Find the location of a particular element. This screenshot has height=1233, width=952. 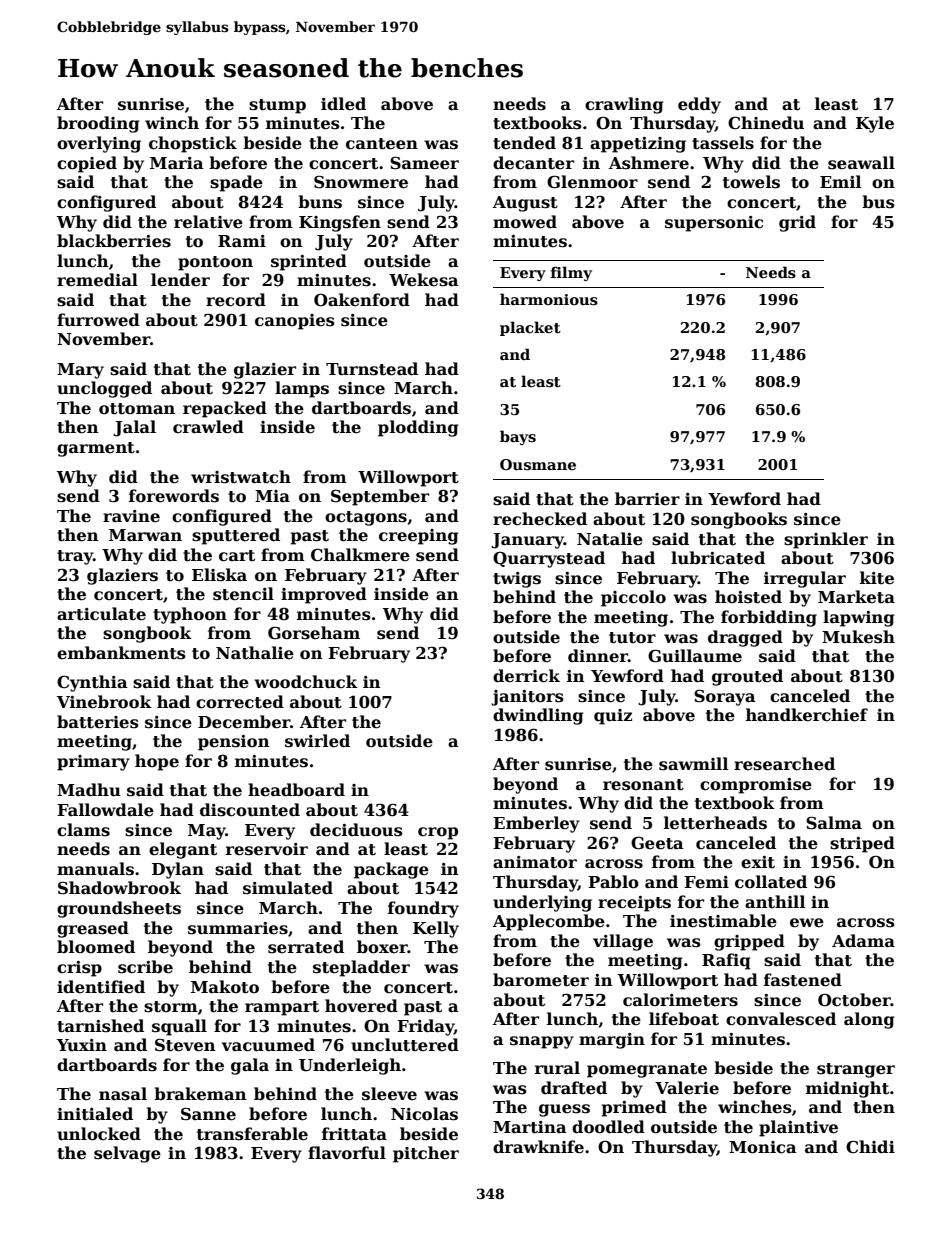

unclogged is located at coordinates (104, 389).
